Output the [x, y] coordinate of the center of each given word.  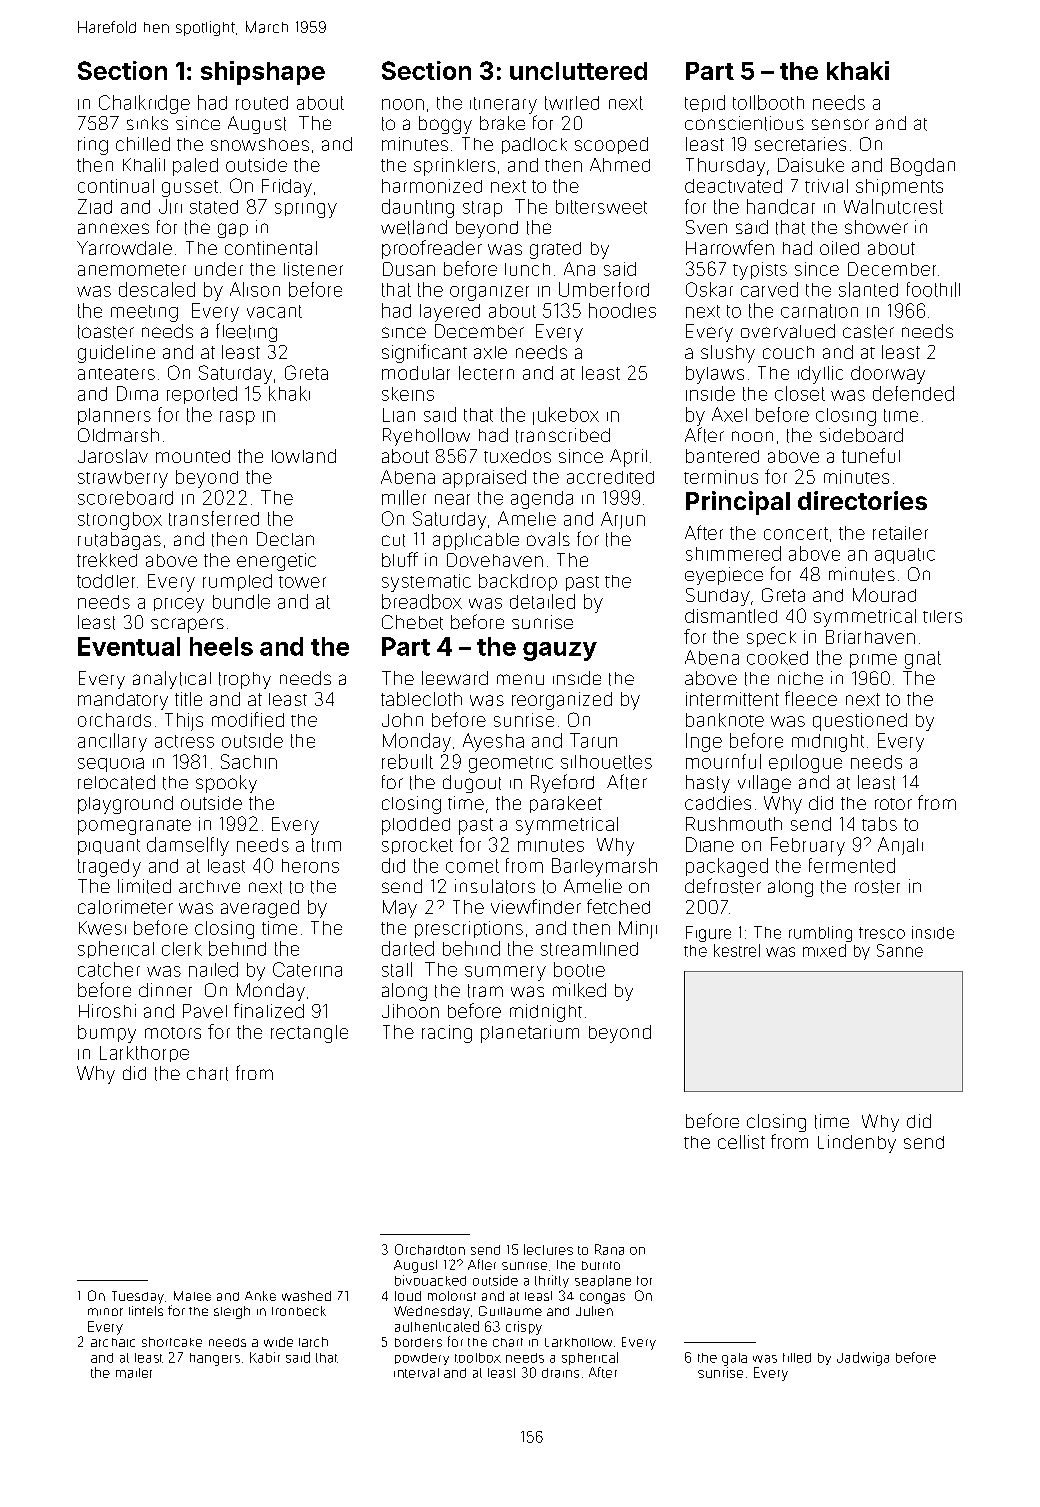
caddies [718, 803]
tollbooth [768, 102]
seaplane [603, 1281]
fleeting [246, 332]
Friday [287, 188]
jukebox [566, 416]
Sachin [249, 761]
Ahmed [620, 165]
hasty [708, 784]
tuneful [871, 455]
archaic [113, 1342]
